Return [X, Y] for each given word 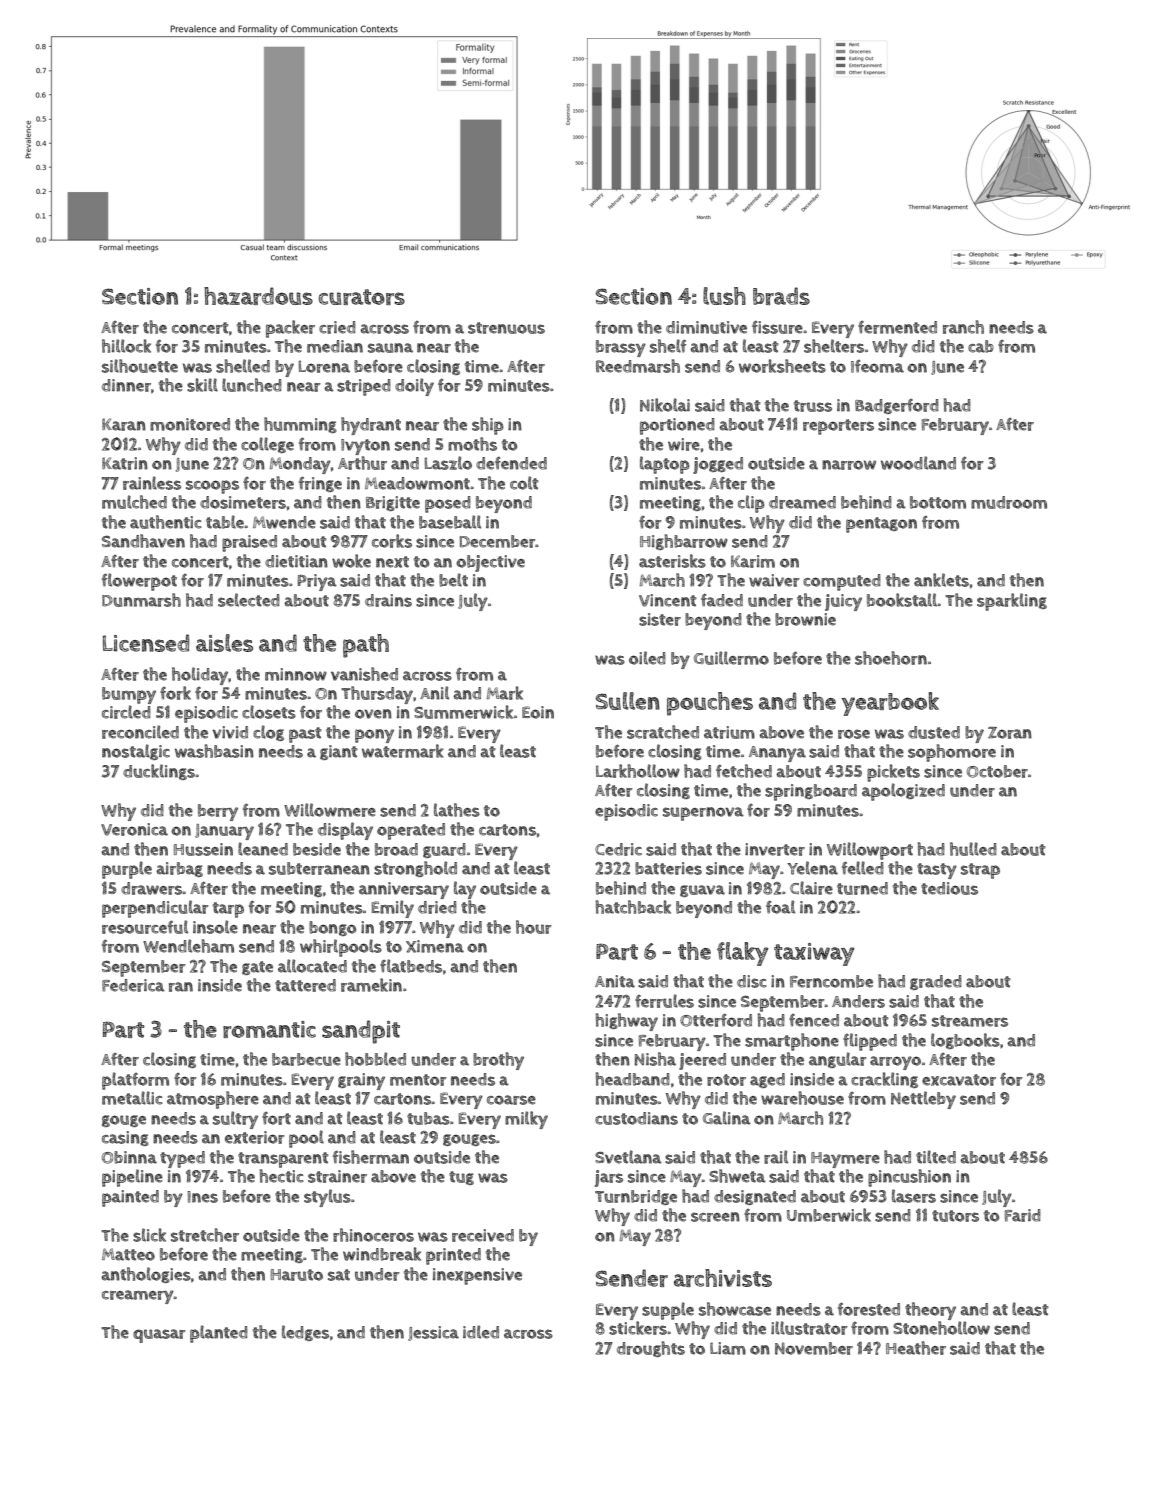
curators [362, 297]
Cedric [618, 849]
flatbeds [411, 966]
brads [781, 296]
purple [127, 870]
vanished [364, 674]
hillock [126, 346]
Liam [728, 1348]
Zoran [1010, 733]
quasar [159, 1336]
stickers [638, 1328]
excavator [959, 1080]
